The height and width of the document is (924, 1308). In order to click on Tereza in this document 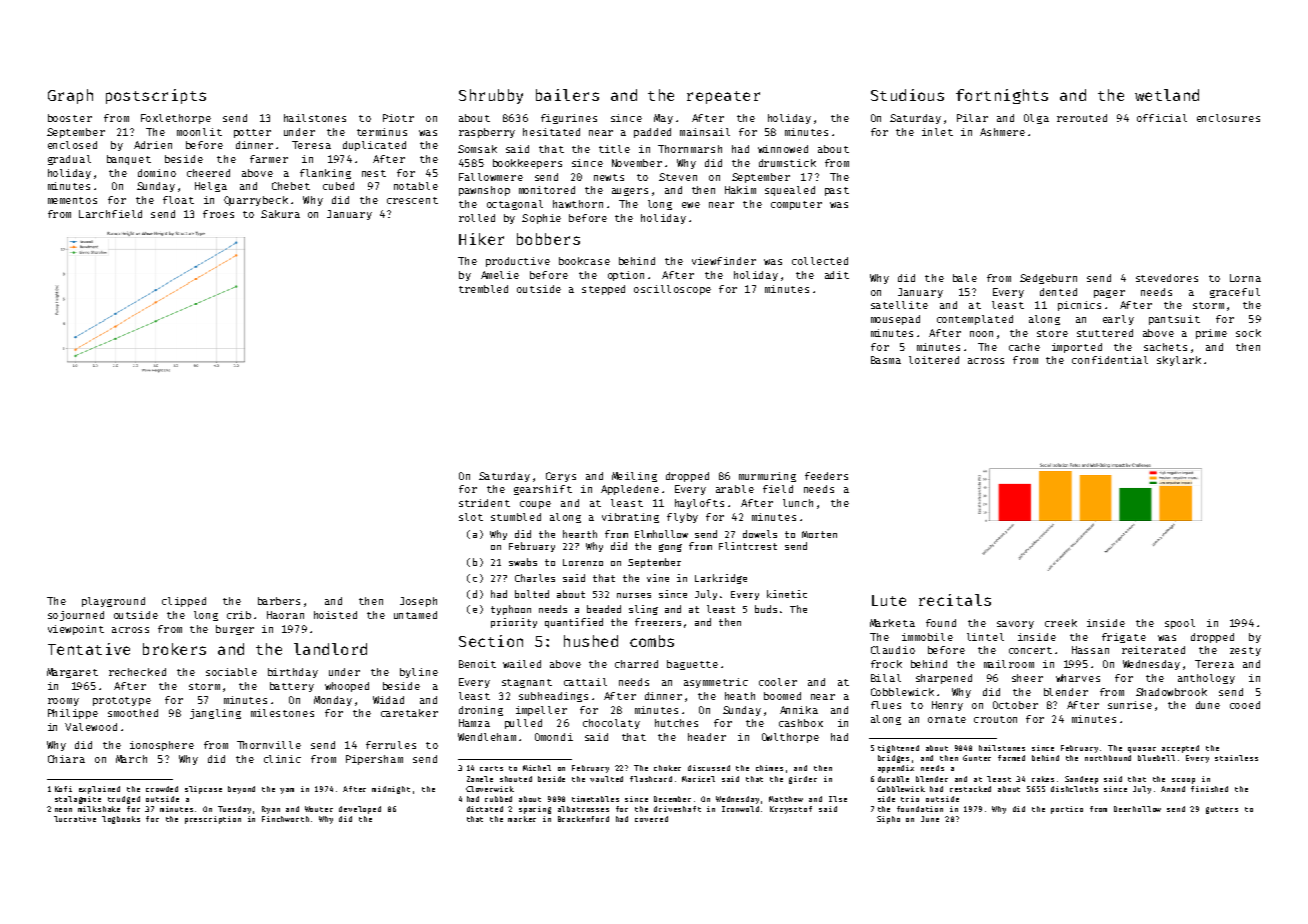, I will do `click(1214, 664)`.
